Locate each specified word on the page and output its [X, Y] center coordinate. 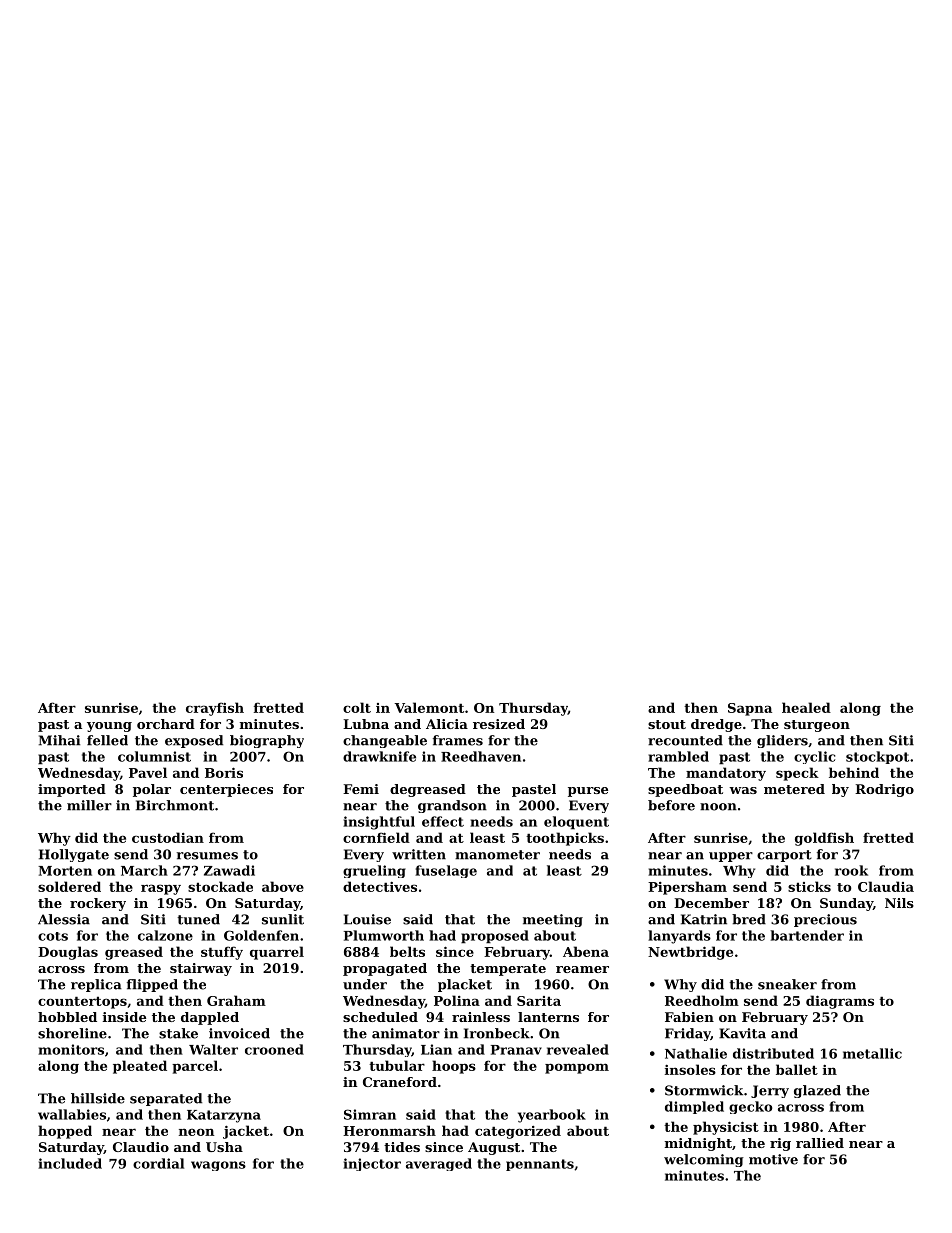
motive [773, 1159]
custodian [168, 837]
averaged [439, 1164]
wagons [218, 1166]
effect [443, 821]
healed [806, 707]
